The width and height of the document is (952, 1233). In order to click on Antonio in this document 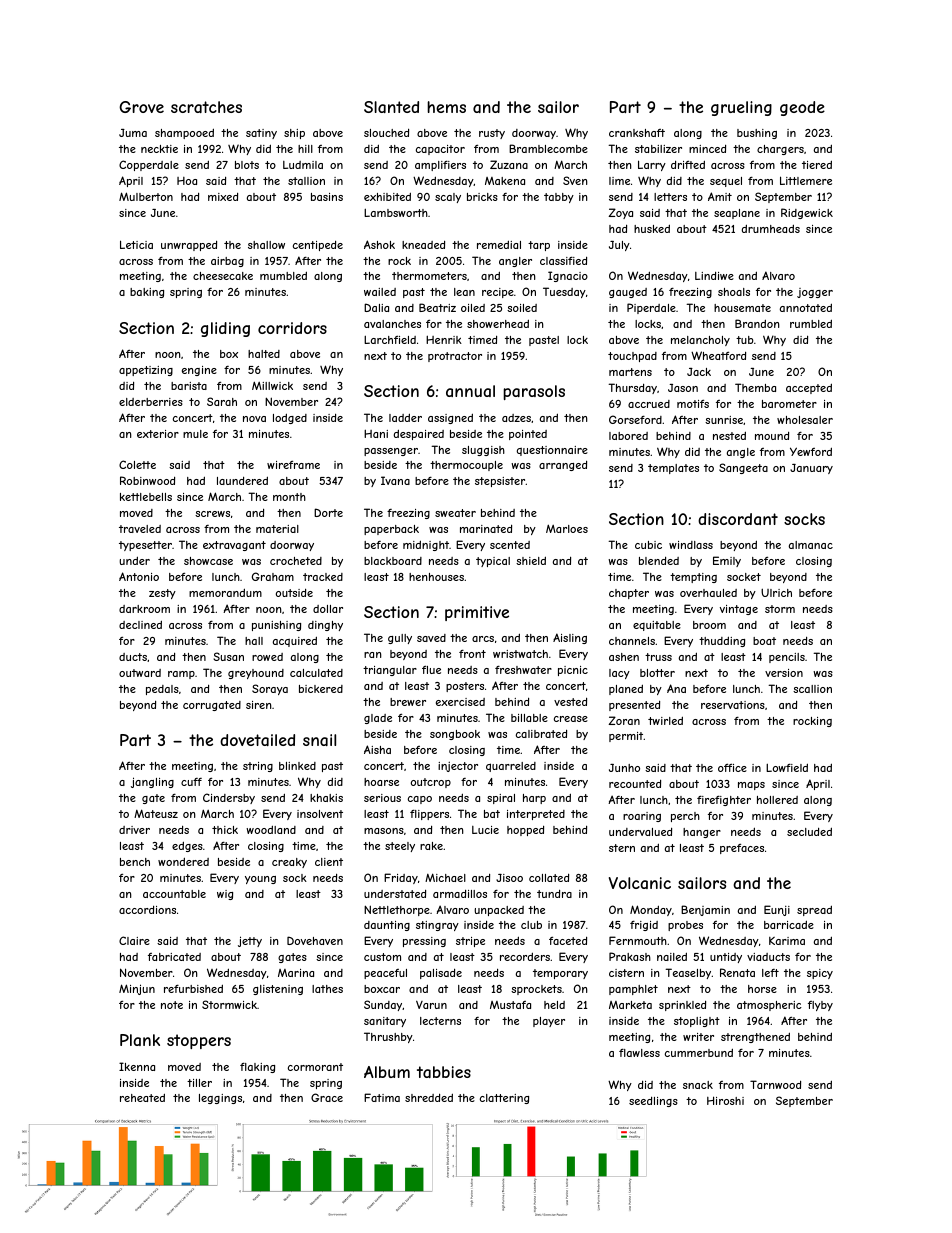, I will do `click(139, 576)`.
